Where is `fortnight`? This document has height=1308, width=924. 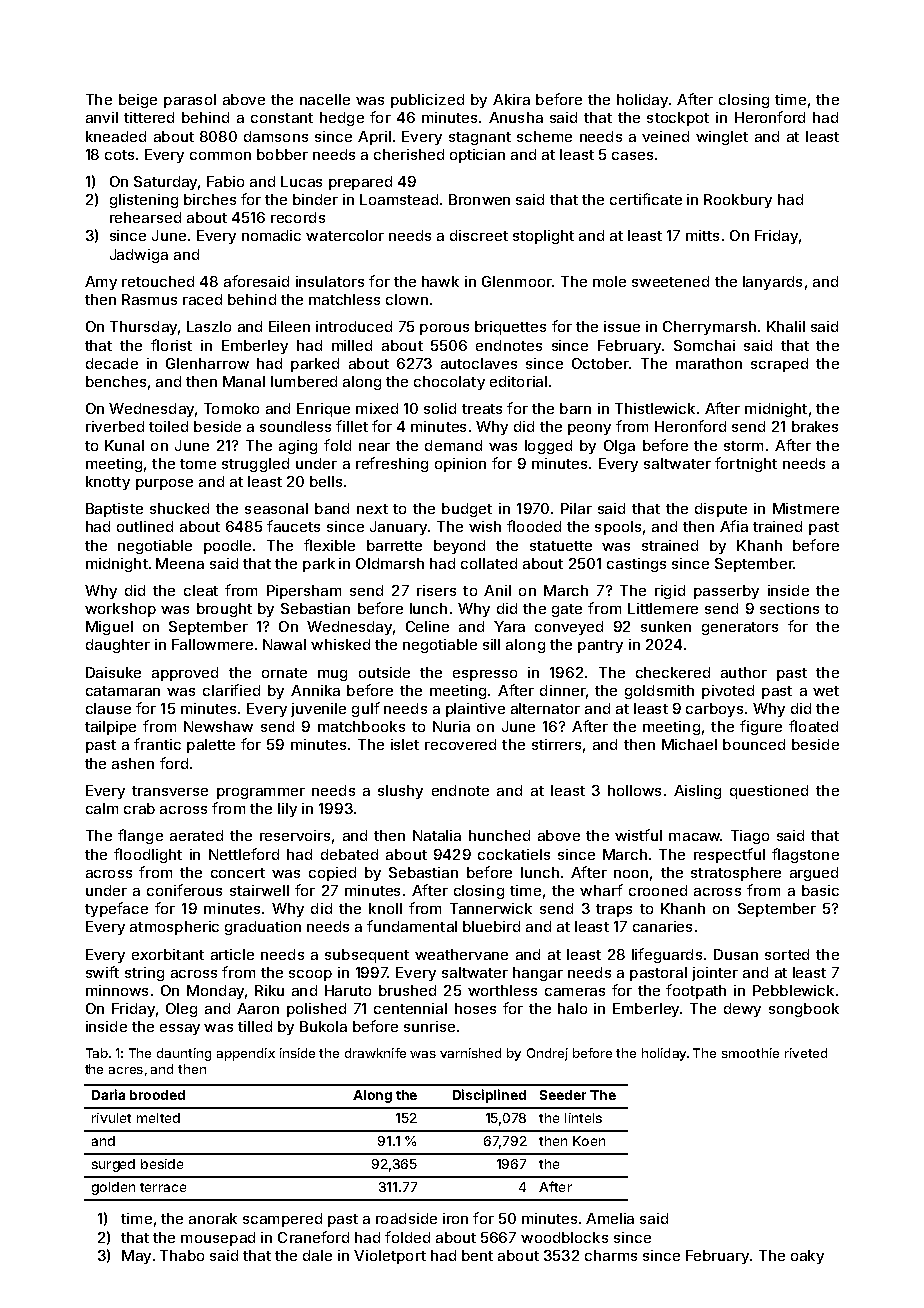 fortnight is located at coordinates (746, 464).
